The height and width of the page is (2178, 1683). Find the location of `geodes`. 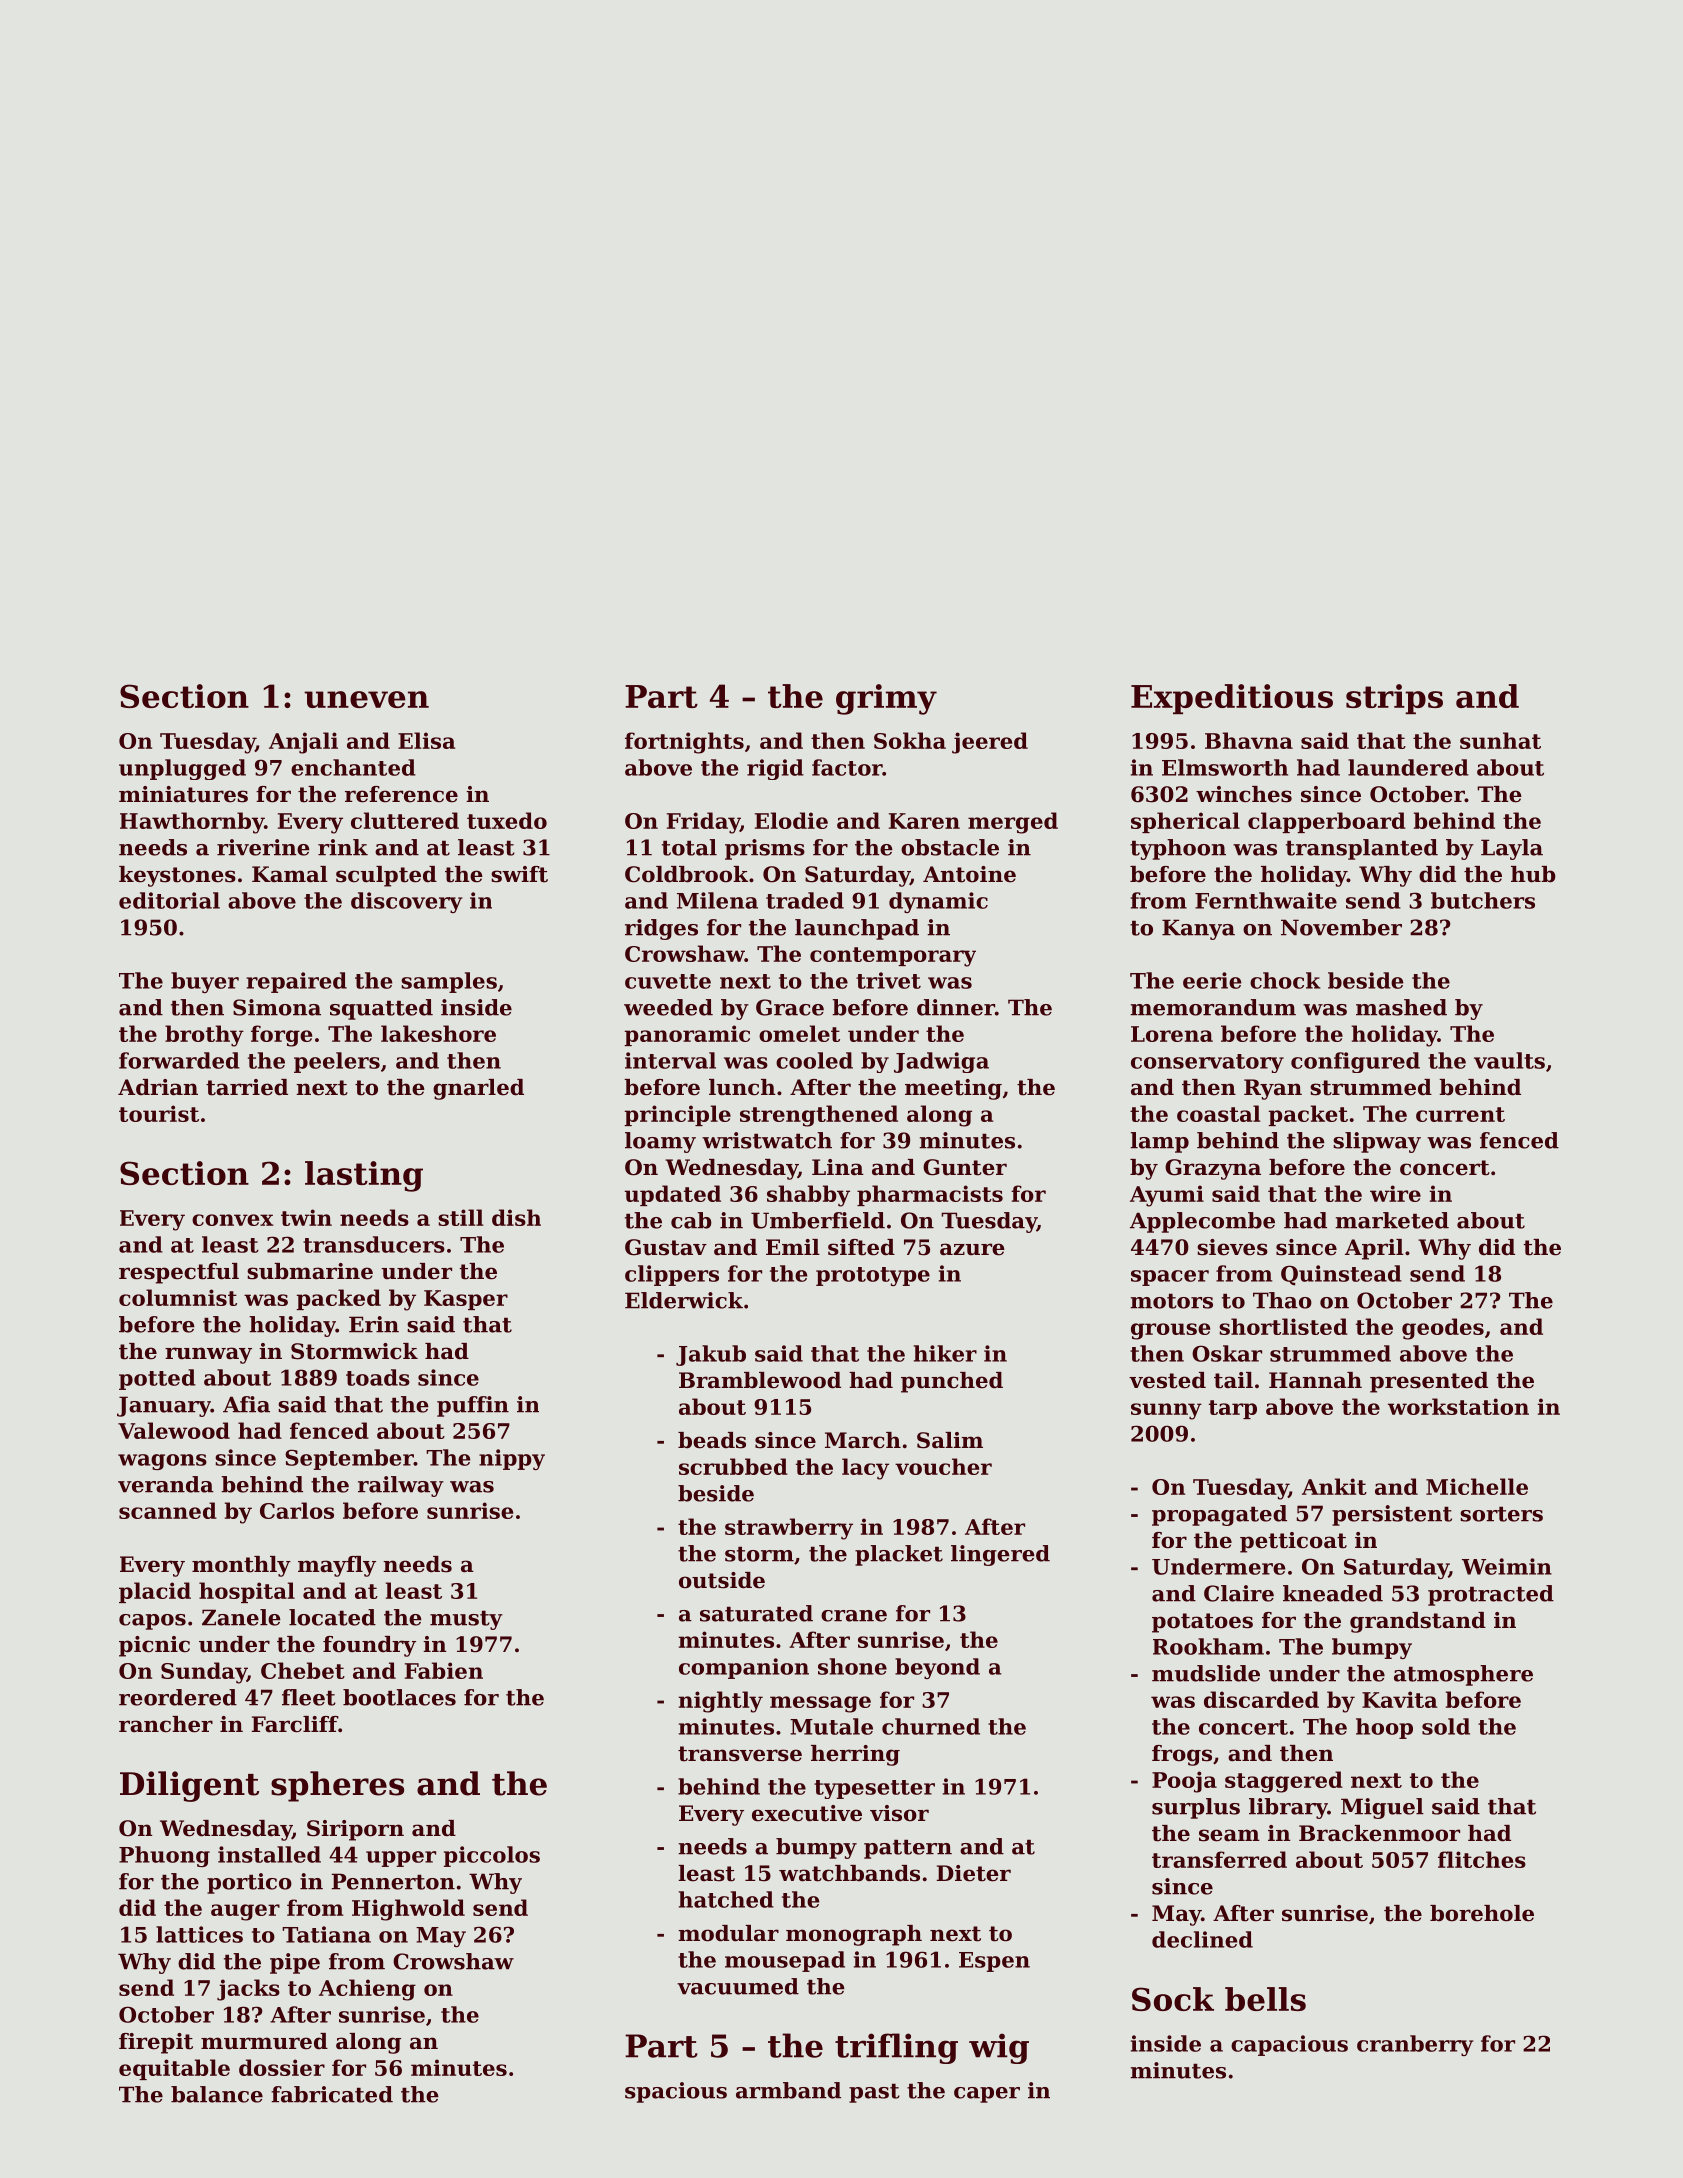

geodes is located at coordinates (1443, 1329).
